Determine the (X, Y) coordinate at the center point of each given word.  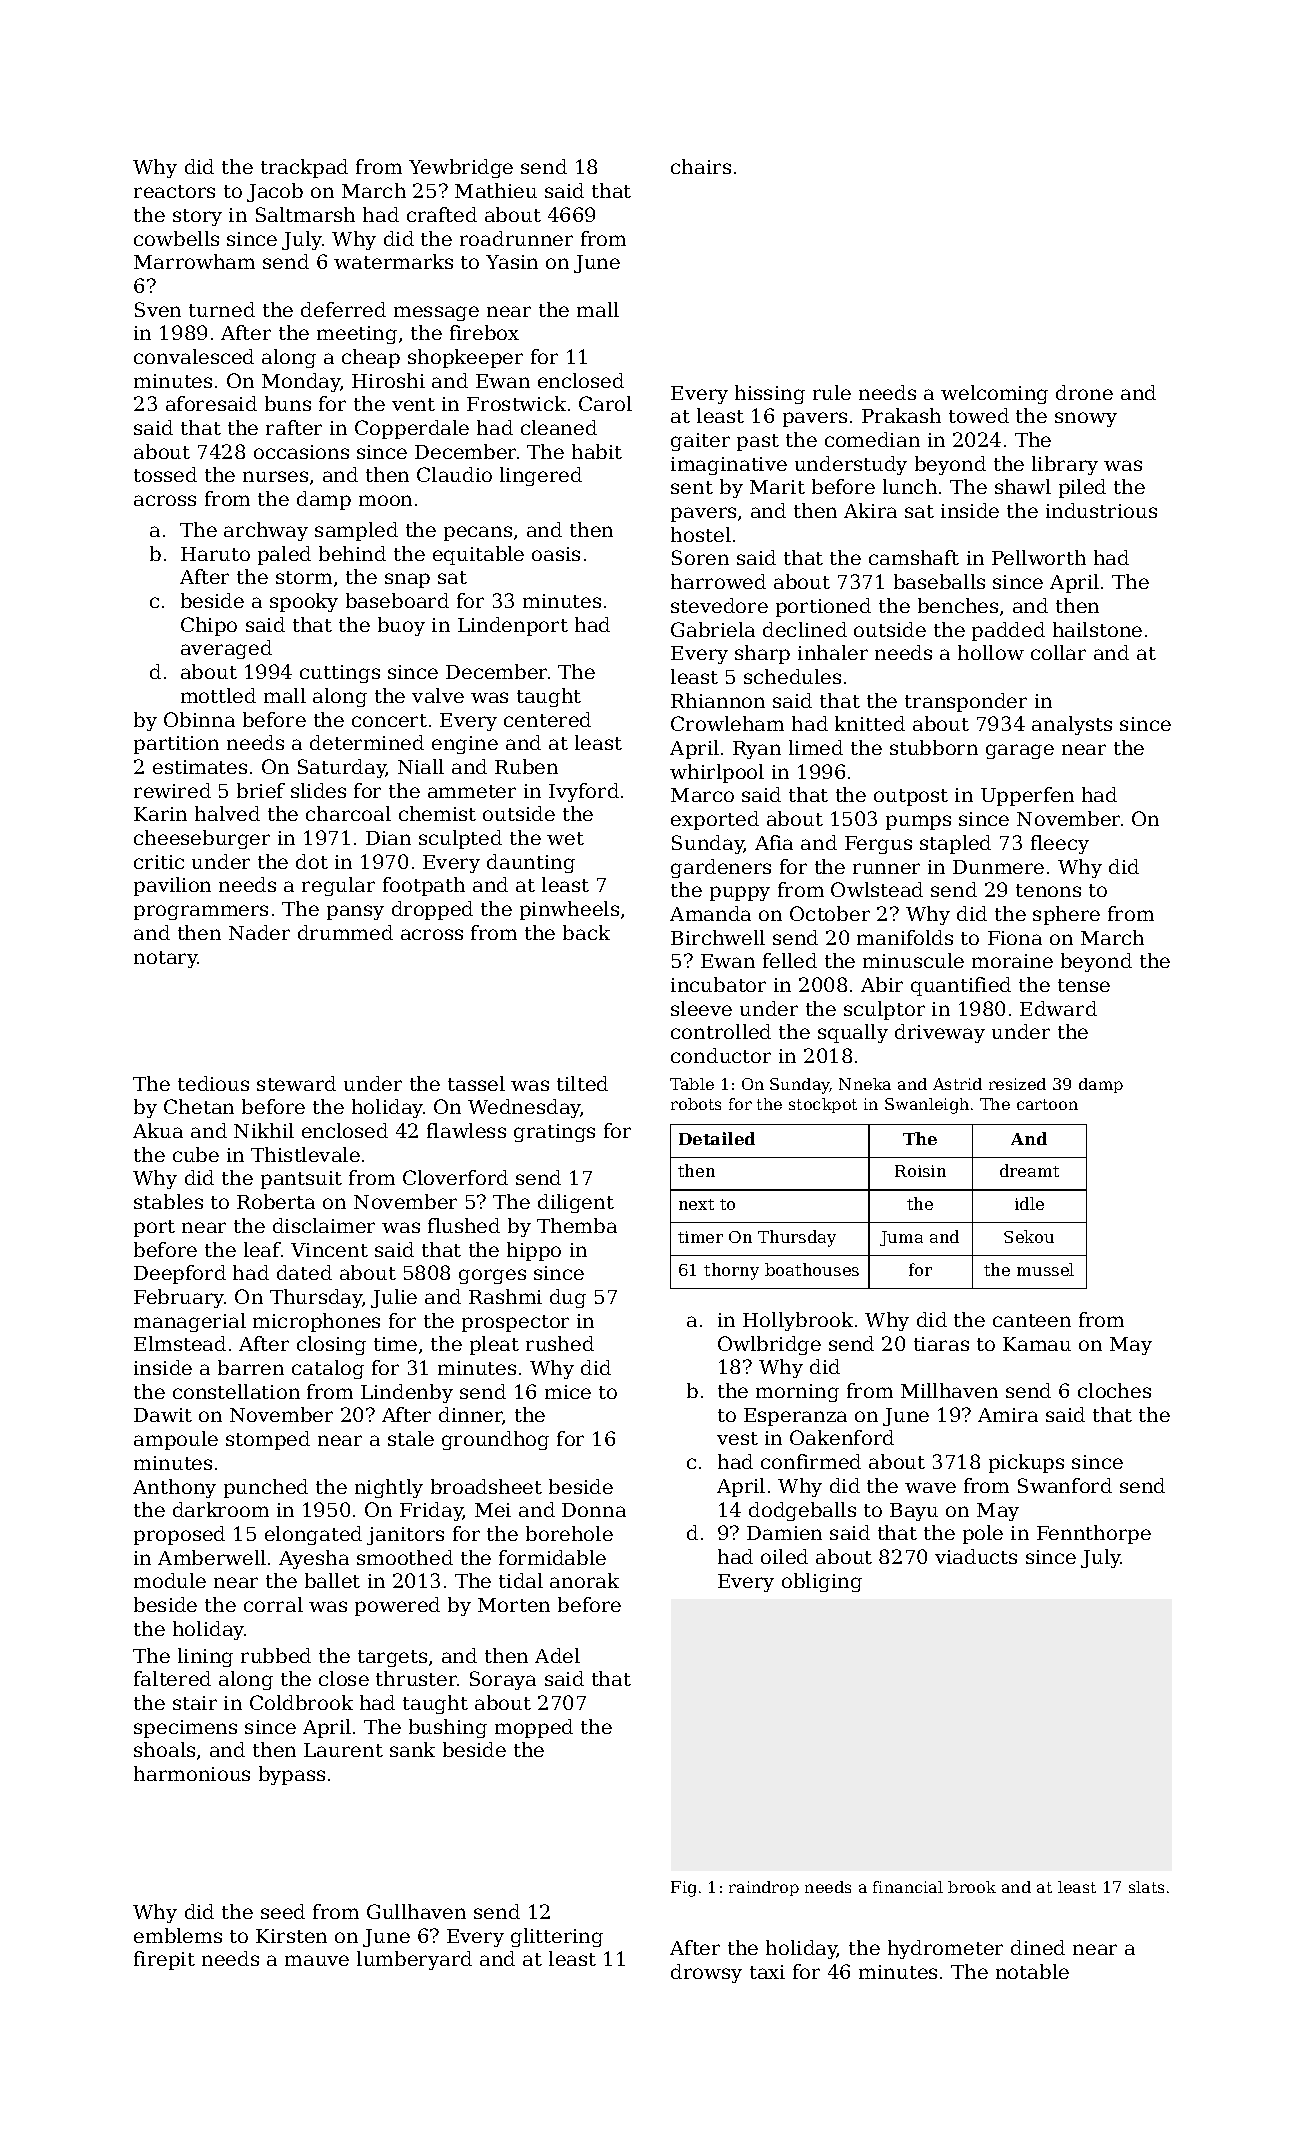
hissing (770, 394)
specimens (185, 1729)
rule (832, 392)
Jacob (275, 192)
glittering (557, 1937)
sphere (1066, 915)
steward (296, 1083)
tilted (582, 1083)
